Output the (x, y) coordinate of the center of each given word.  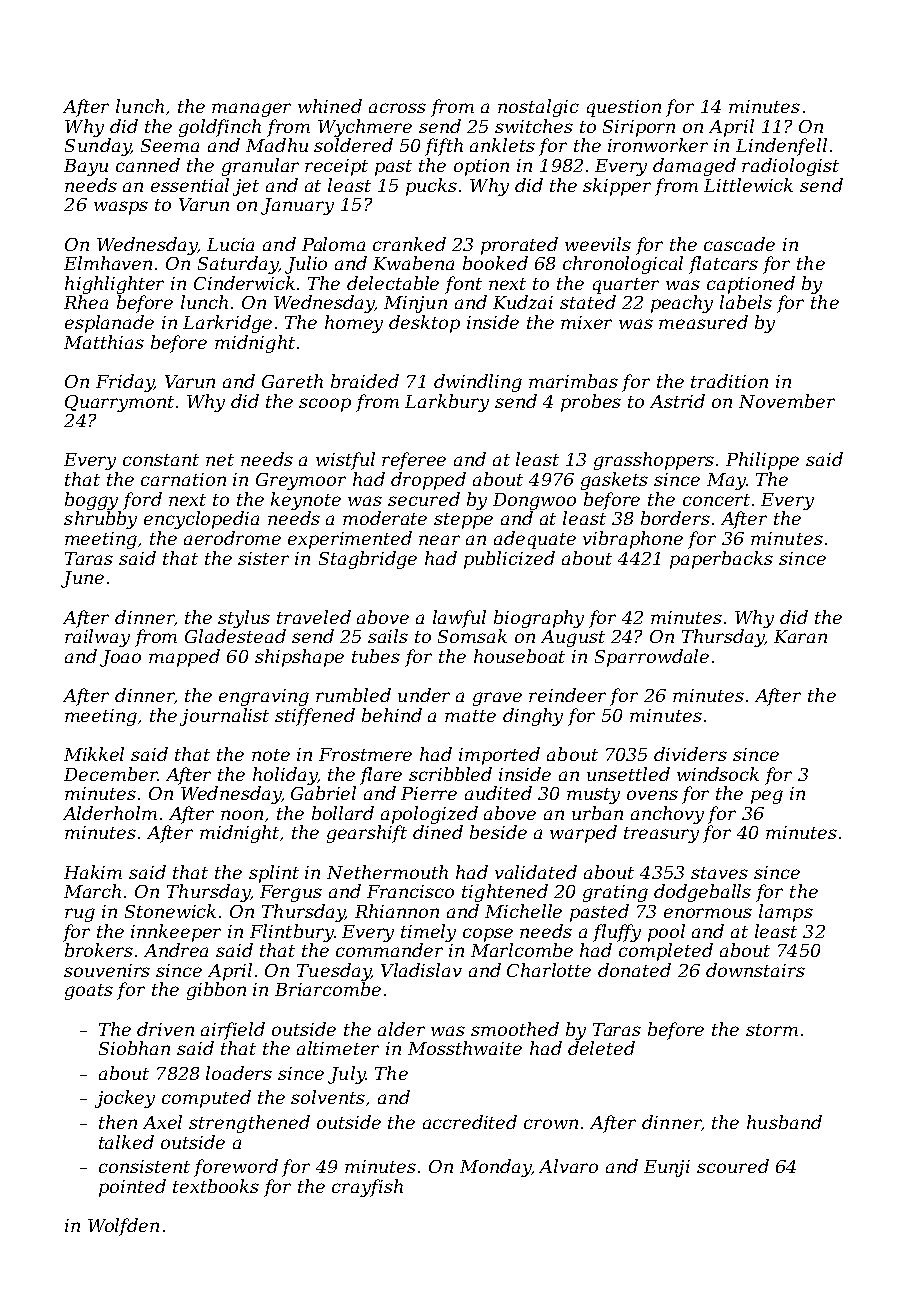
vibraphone (633, 540)
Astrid (677, 401)
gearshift (367, 834)
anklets (502, 145)
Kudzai (523, 302)
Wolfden (123, 1227)
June (82, 579)
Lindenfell (781, 147)
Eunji (667, 1168)
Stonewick (170, 911)
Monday (495, 1168)
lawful (459, 619)
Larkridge (227, 324)
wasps (121, 208)
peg (767, 797)
